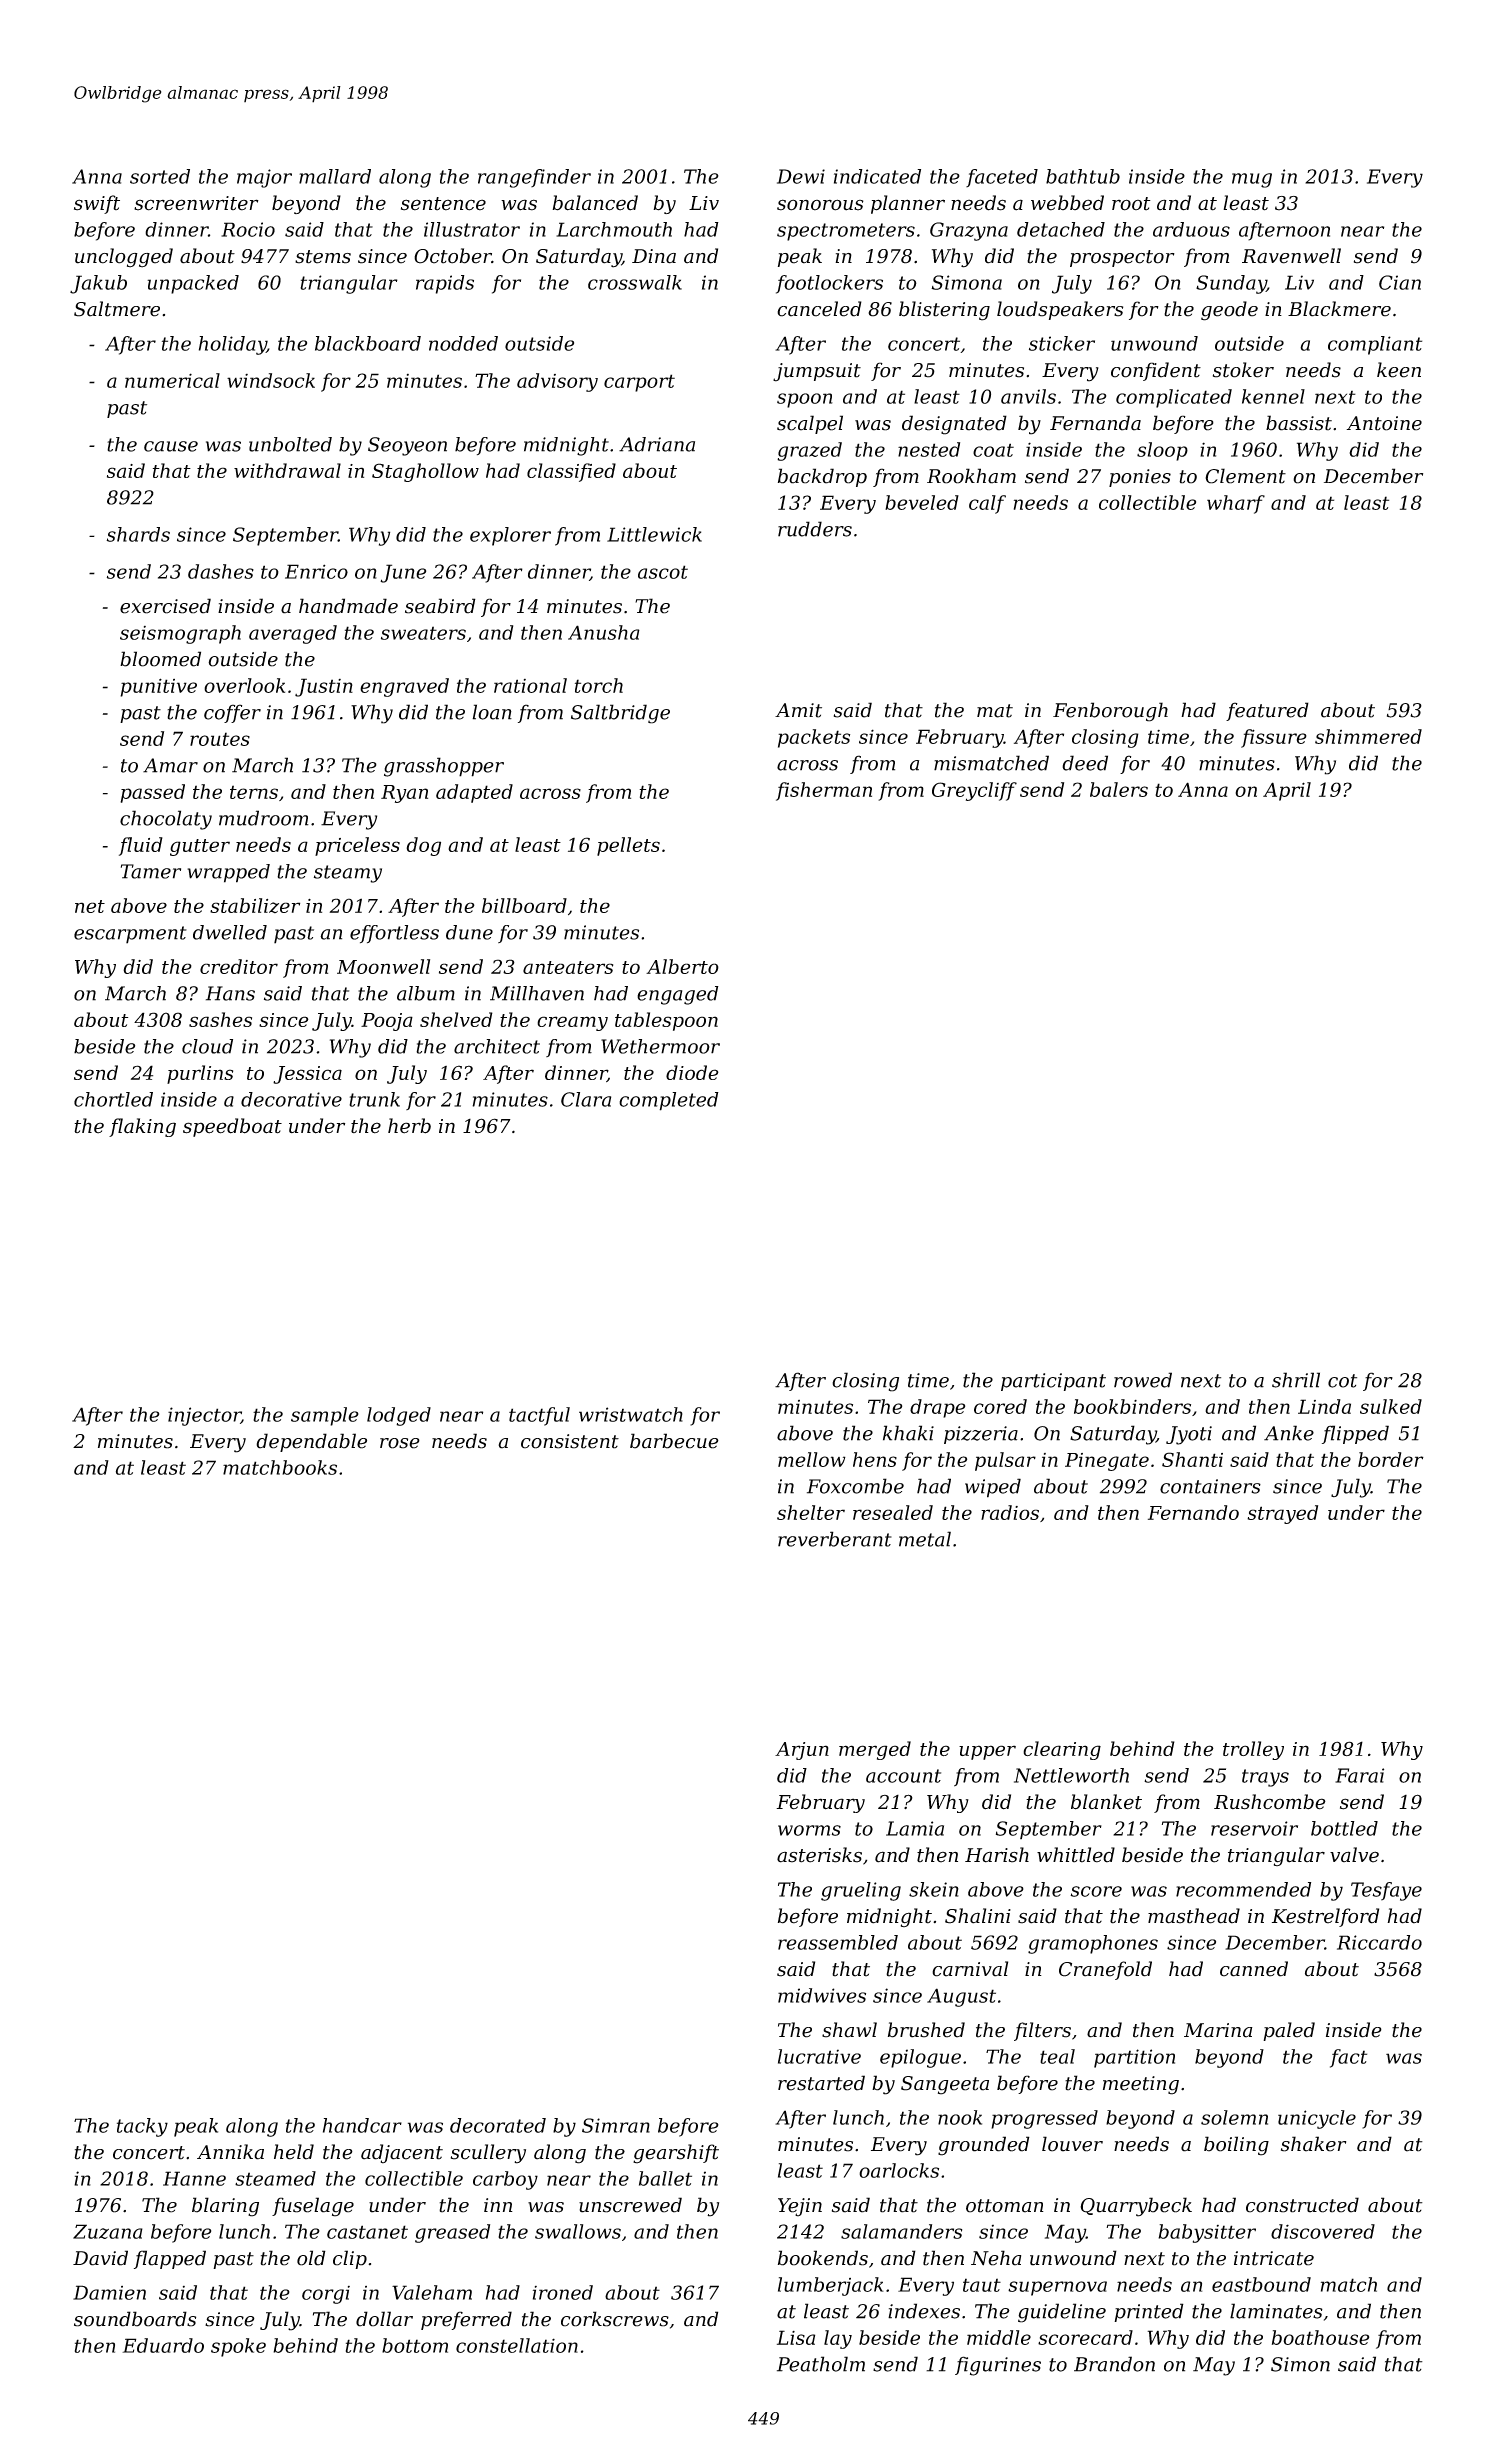 The width and height of the screenshot is (1496, 2464). What do you see at coordinates (238, 2347) in the screenshot?
I see `spoke` at bounding box center [238, 2347].
